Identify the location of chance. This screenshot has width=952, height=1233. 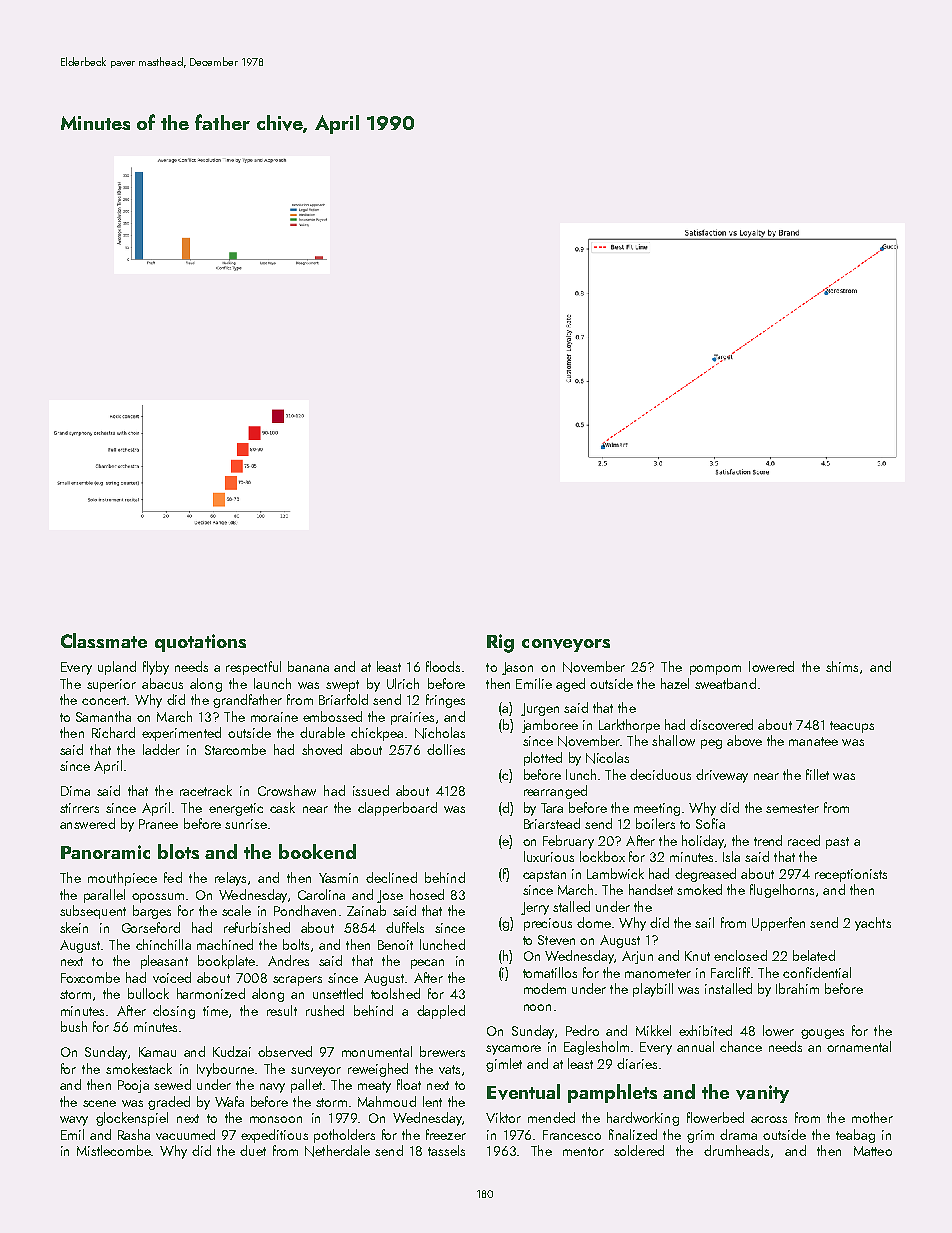
(741, 1046).
